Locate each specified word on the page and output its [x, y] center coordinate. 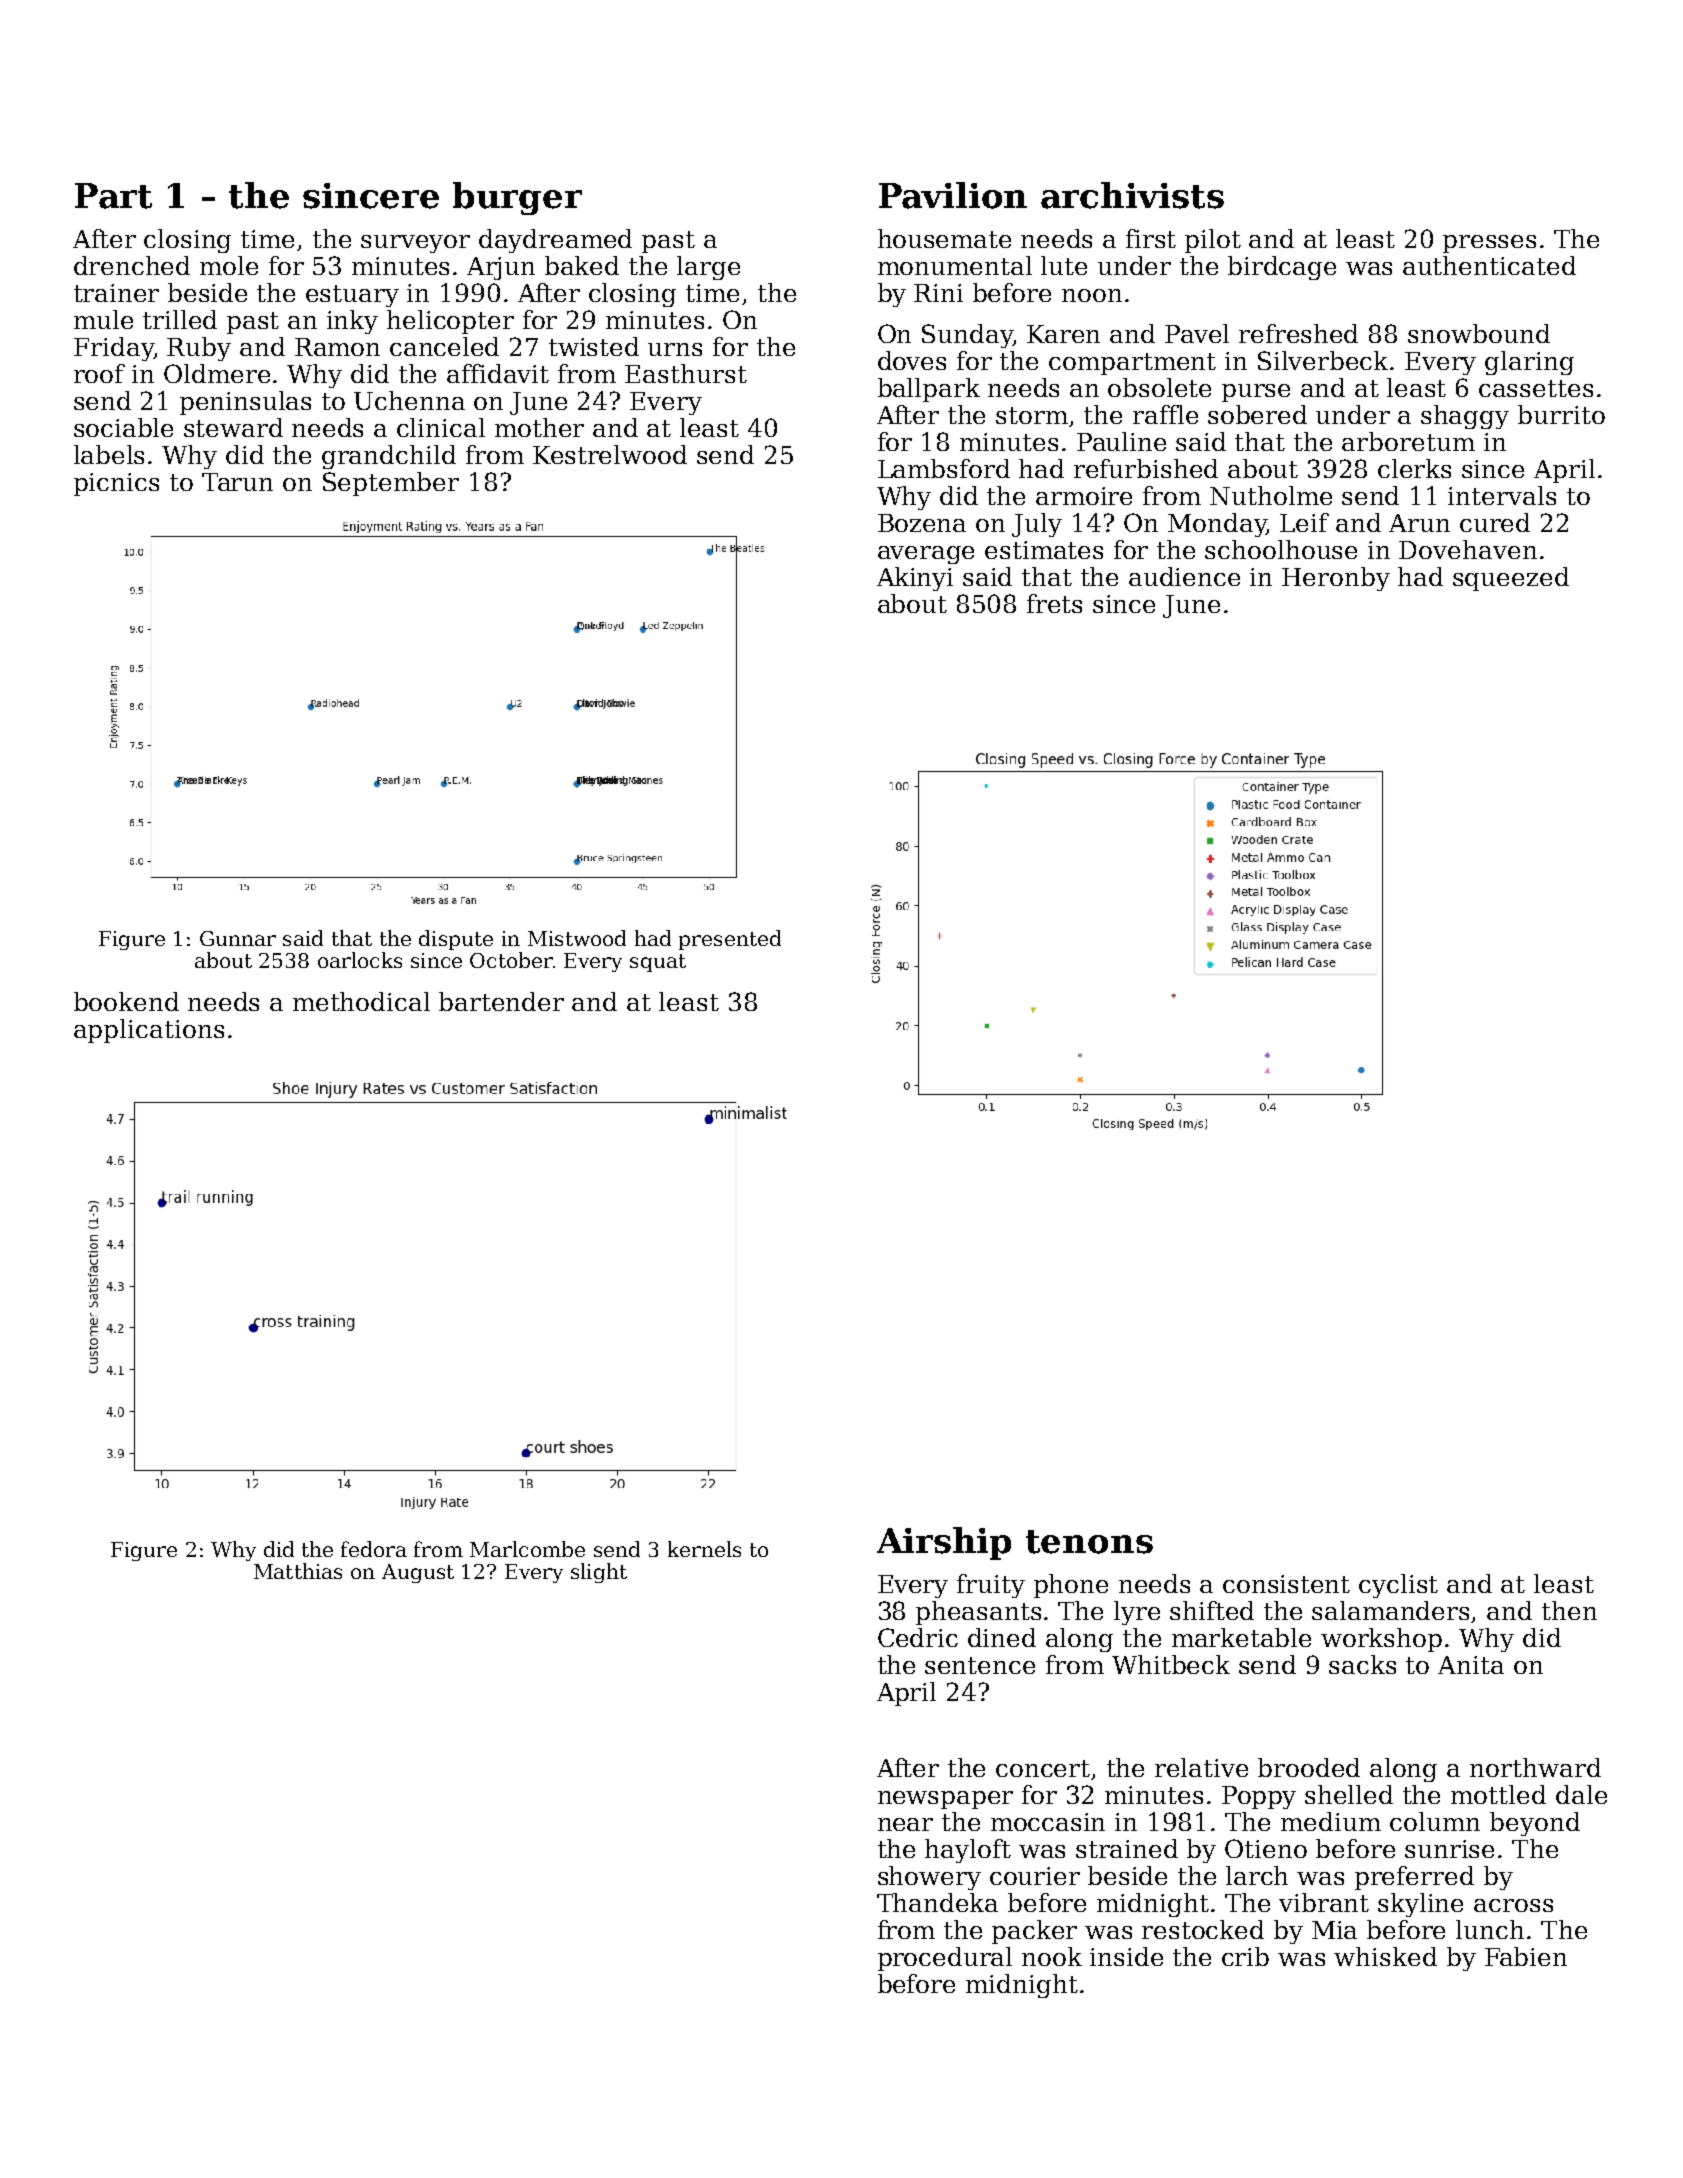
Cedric [918, 1637]
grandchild [389, 457]
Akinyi [915, 579]
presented [730, 940]
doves [912, 360]
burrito [1561, 414]
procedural [945, 1959]
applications [149, 1031]
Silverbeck [1323, 360]
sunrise [1449, 1849]
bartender [501, 1001]
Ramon [337, 347]
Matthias [298, 1571]
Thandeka [937, 1902]
